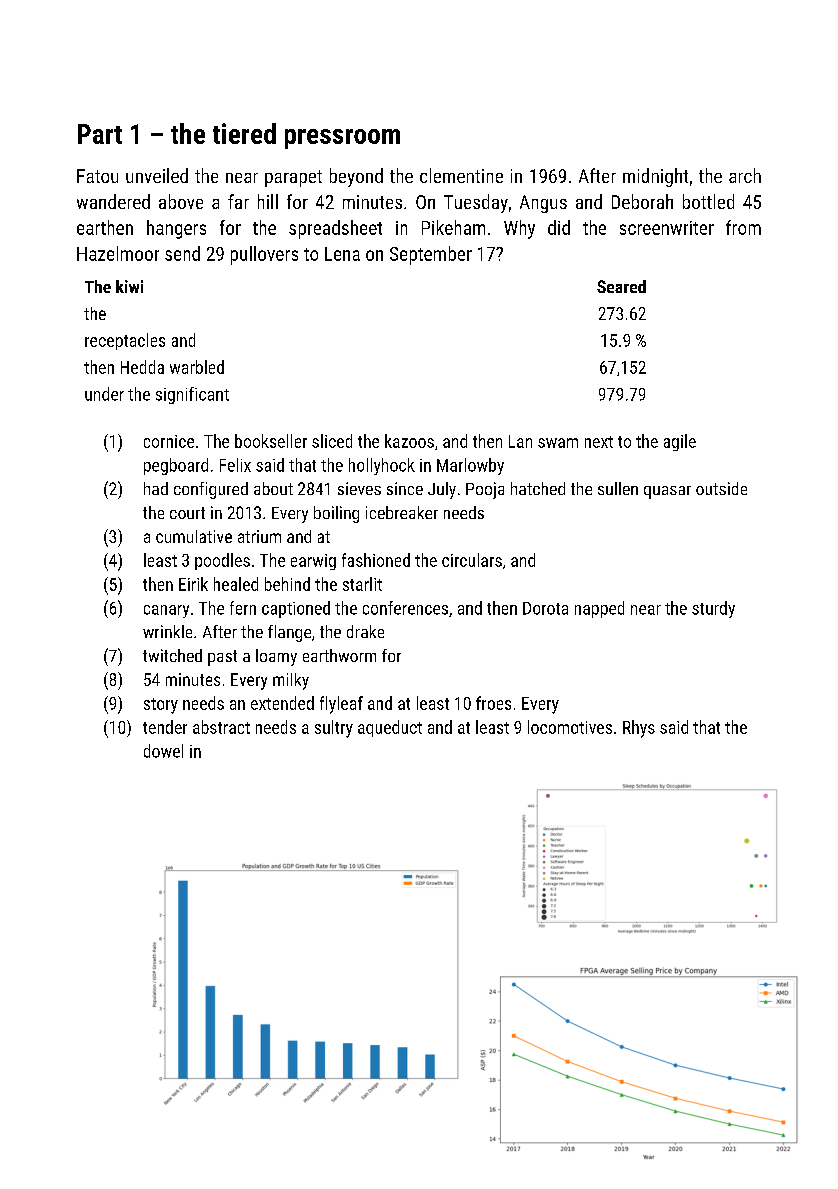  Describe the element at coordinates (221, 727) in the page. I see `abstract` at that location.
